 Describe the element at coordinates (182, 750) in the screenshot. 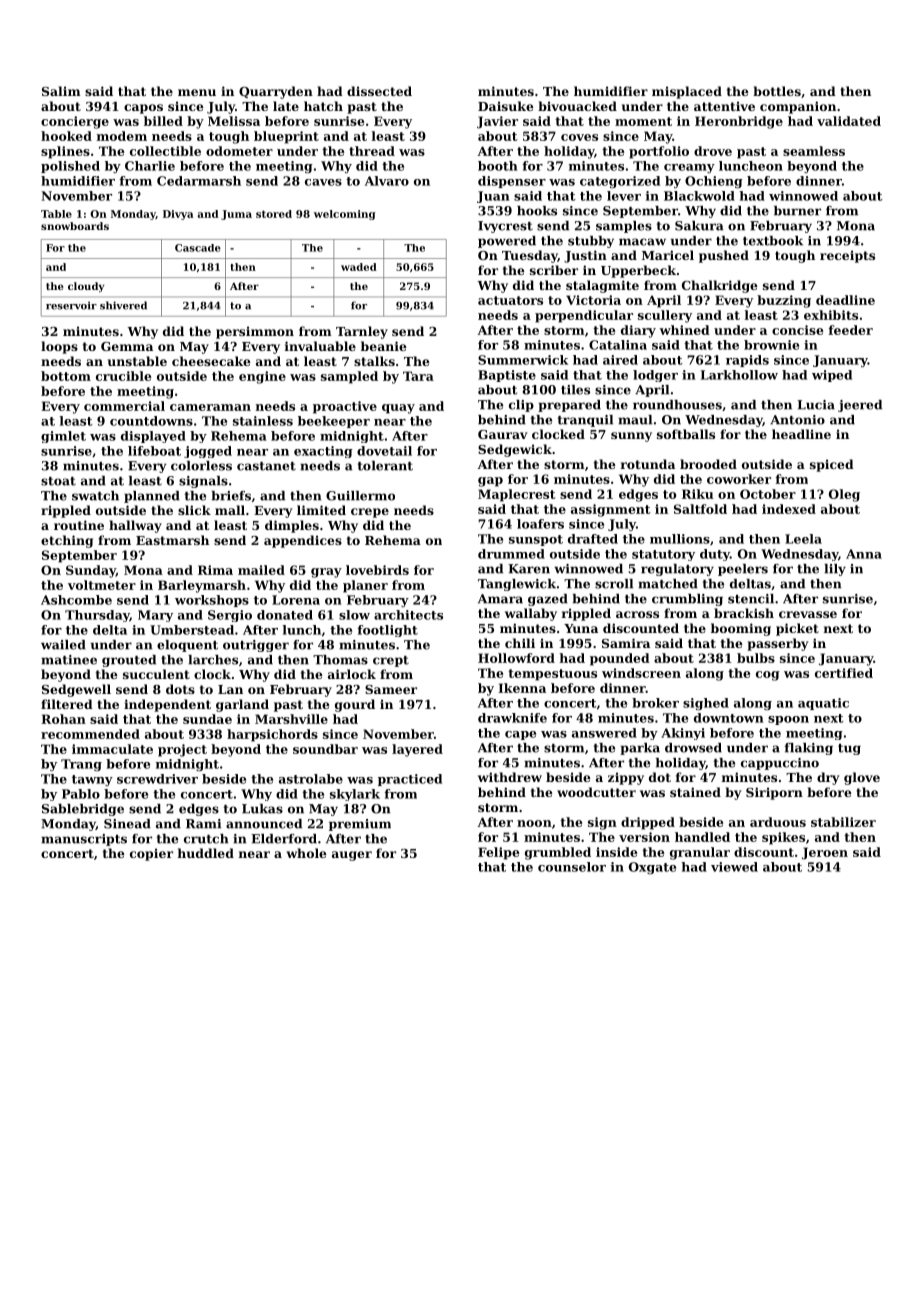

I see `project` at that location.
